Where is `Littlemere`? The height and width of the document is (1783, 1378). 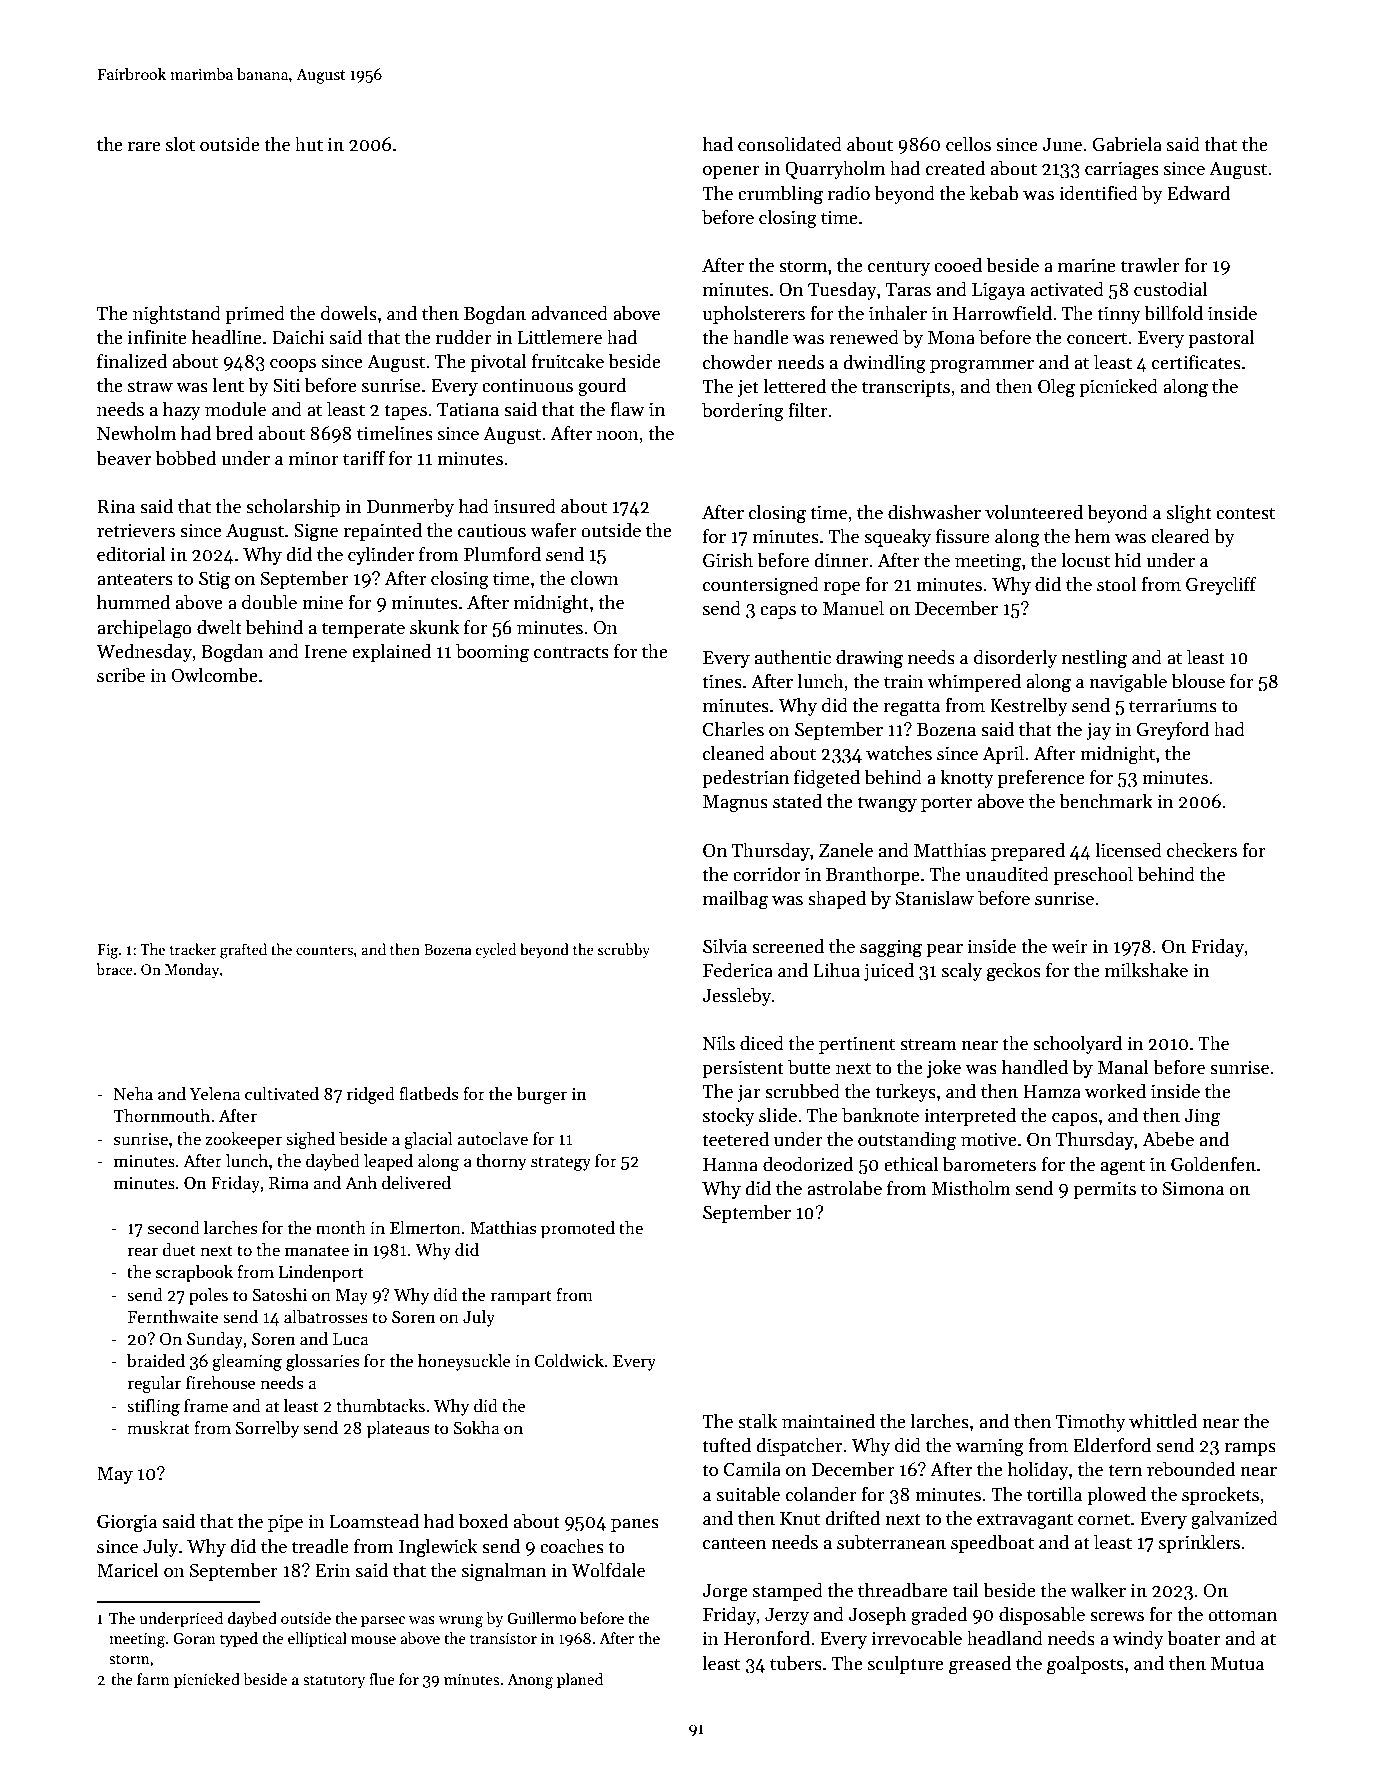 Littlemere is located at coordinates (560, 337).
